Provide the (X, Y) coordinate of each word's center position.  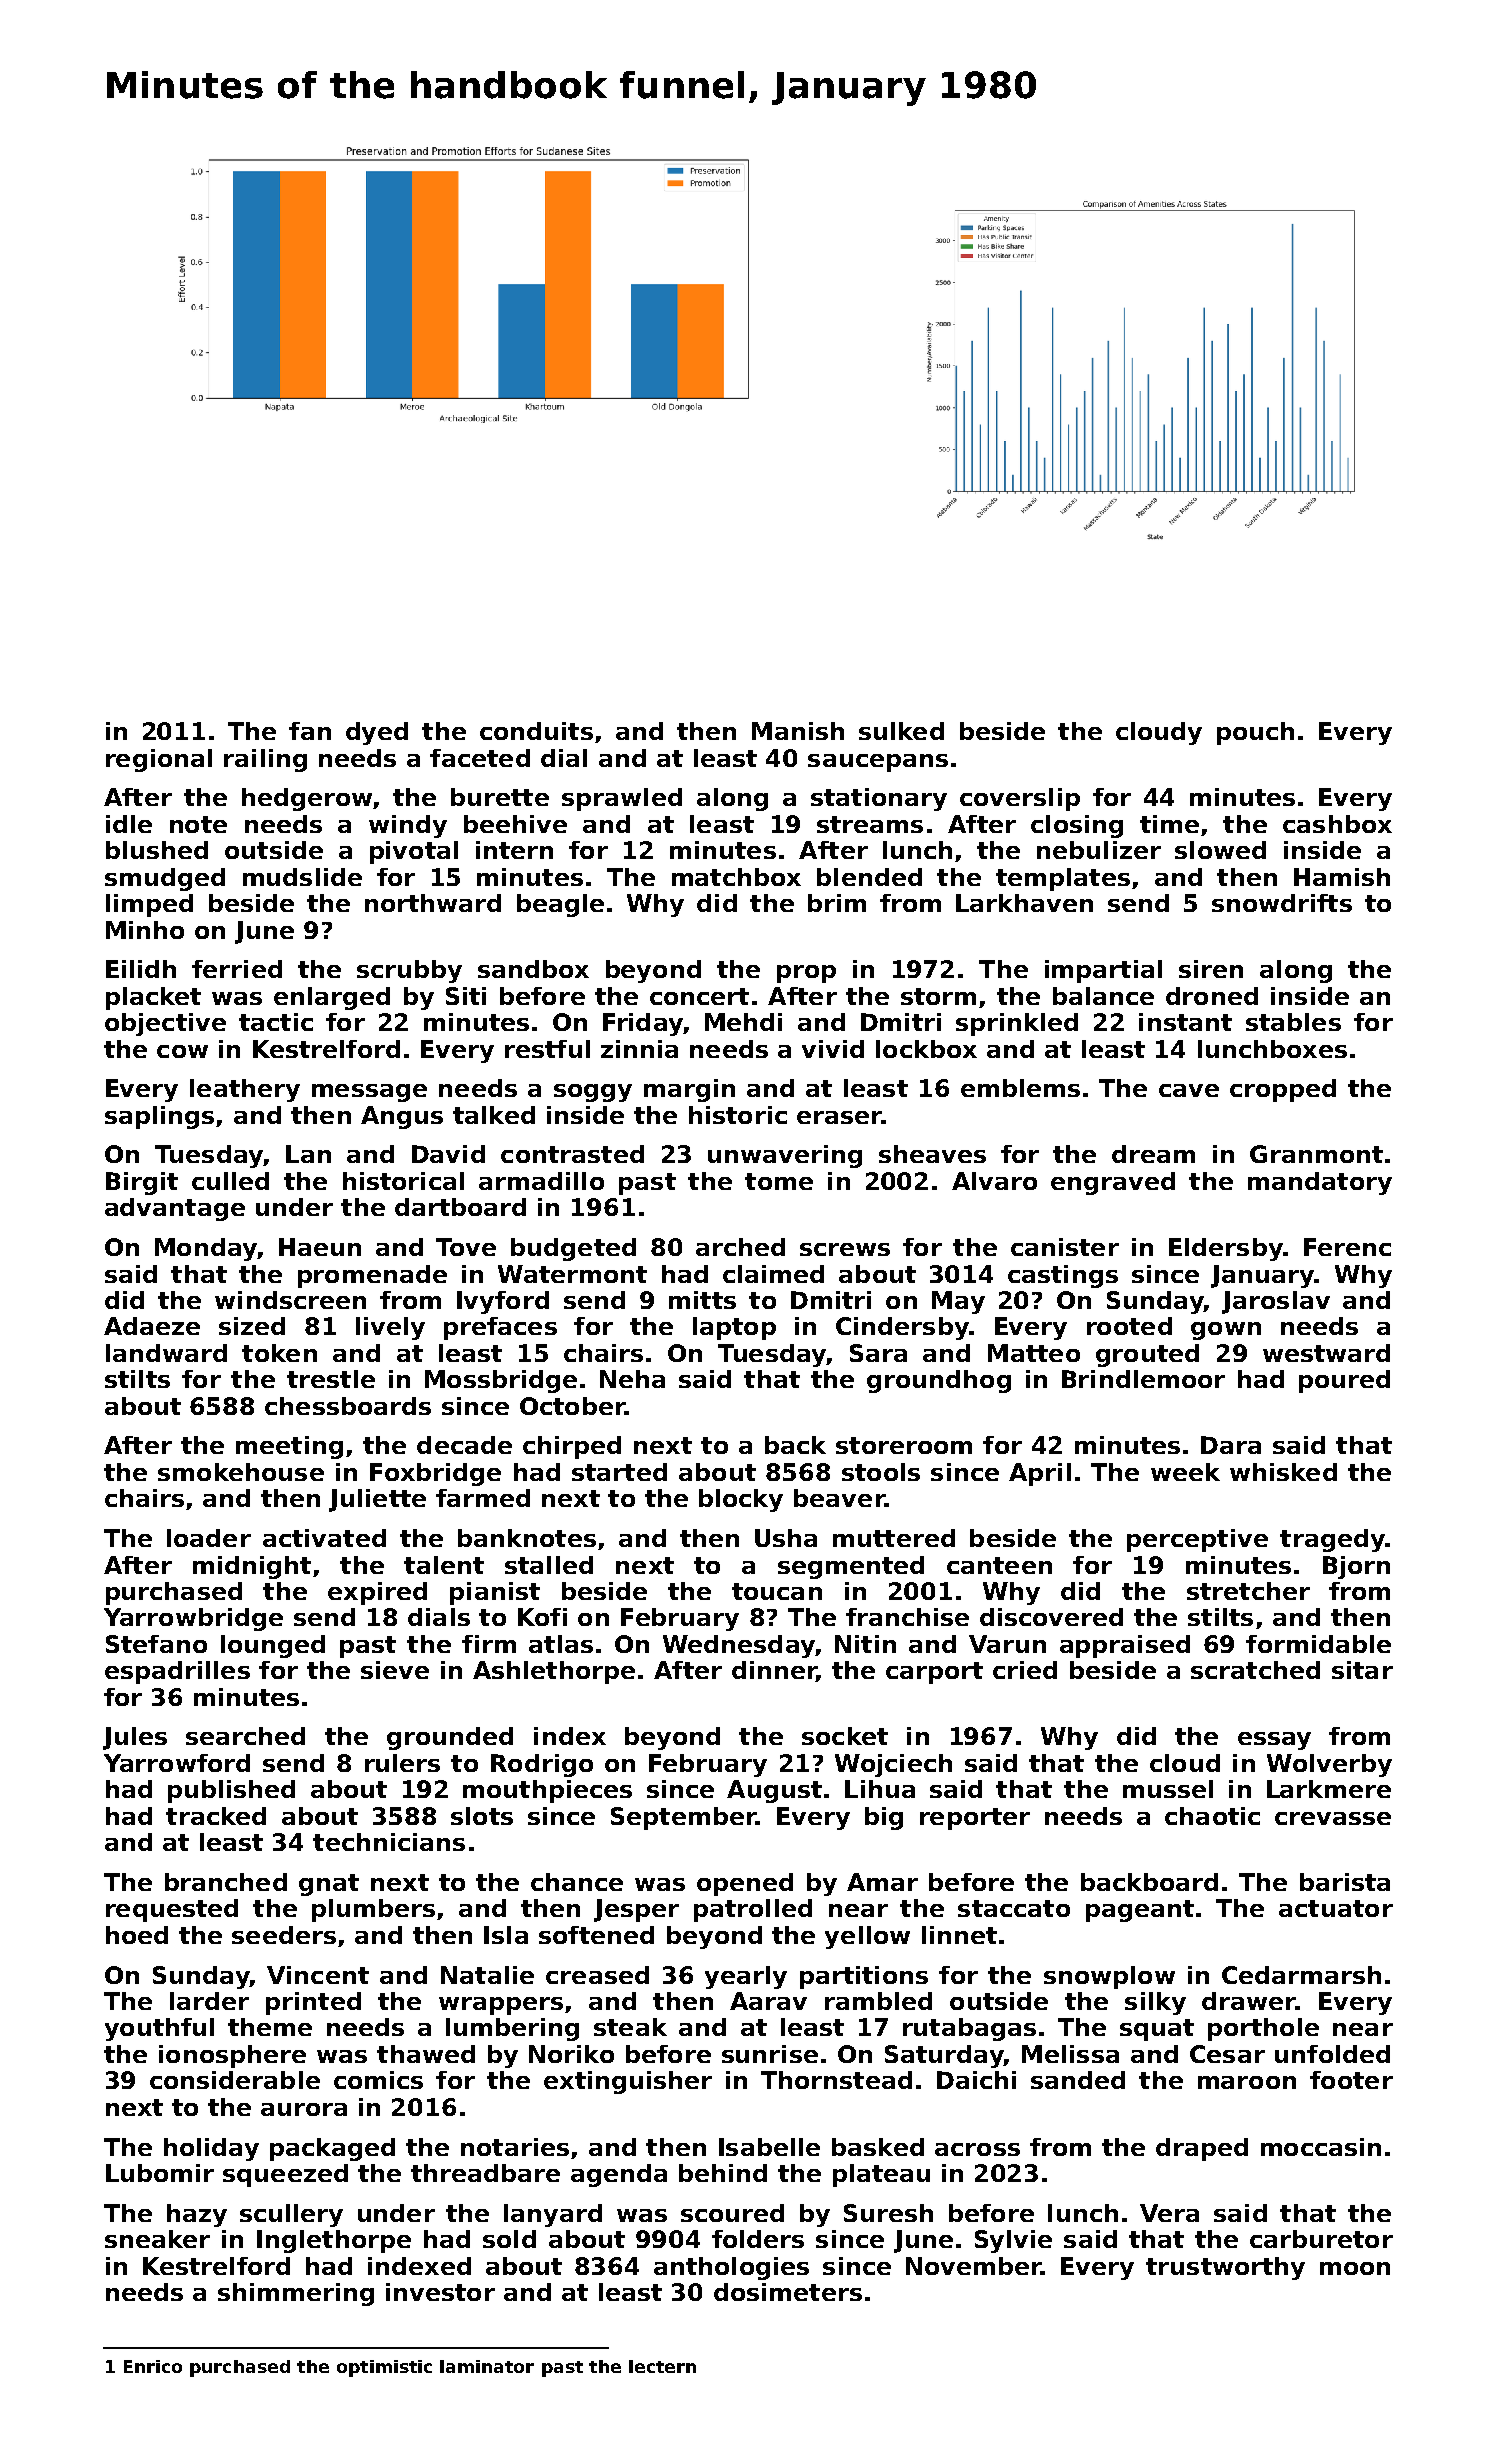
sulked (901, 731)
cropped (1283, 1090)
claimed (773, 1274)
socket (845, 1736)
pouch (1255, 733)
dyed (377, 733)
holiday (211, 2149)
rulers (402, 1763)
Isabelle (769, 2147)
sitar (1362, 1670)
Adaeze (152, 1326)
